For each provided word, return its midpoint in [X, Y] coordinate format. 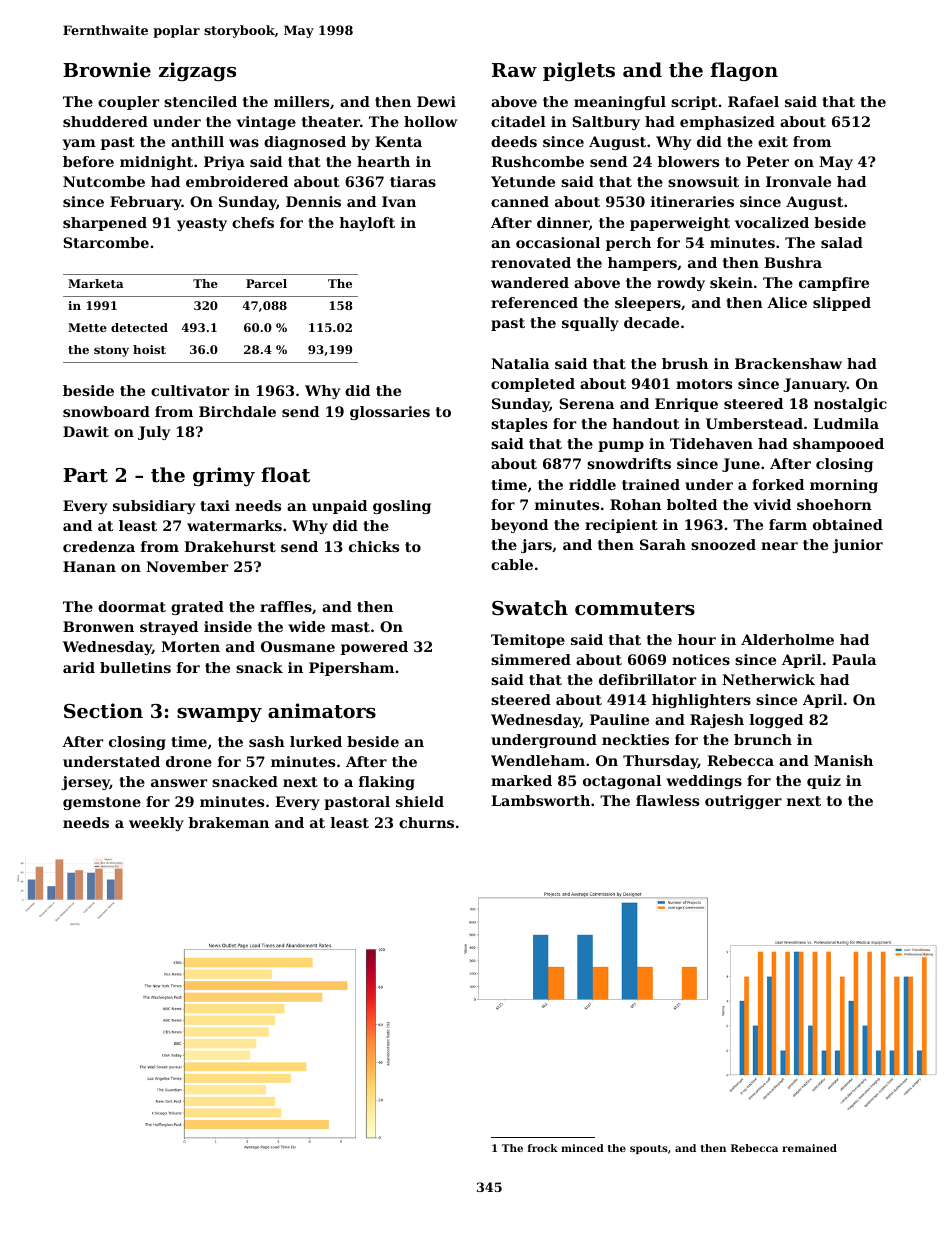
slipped [842, 304]
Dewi [436, 101]
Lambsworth [540, 800]
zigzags [197, 71]
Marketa [96, 283]
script [694, 103]
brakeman [229, 822]
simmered [531, 659]
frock [543, 1148]
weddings [704, 782]
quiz [824, 782]
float [285, 474]
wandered [530, 282]
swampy [219, 715]
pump [621, 446]
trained [651, 484]
